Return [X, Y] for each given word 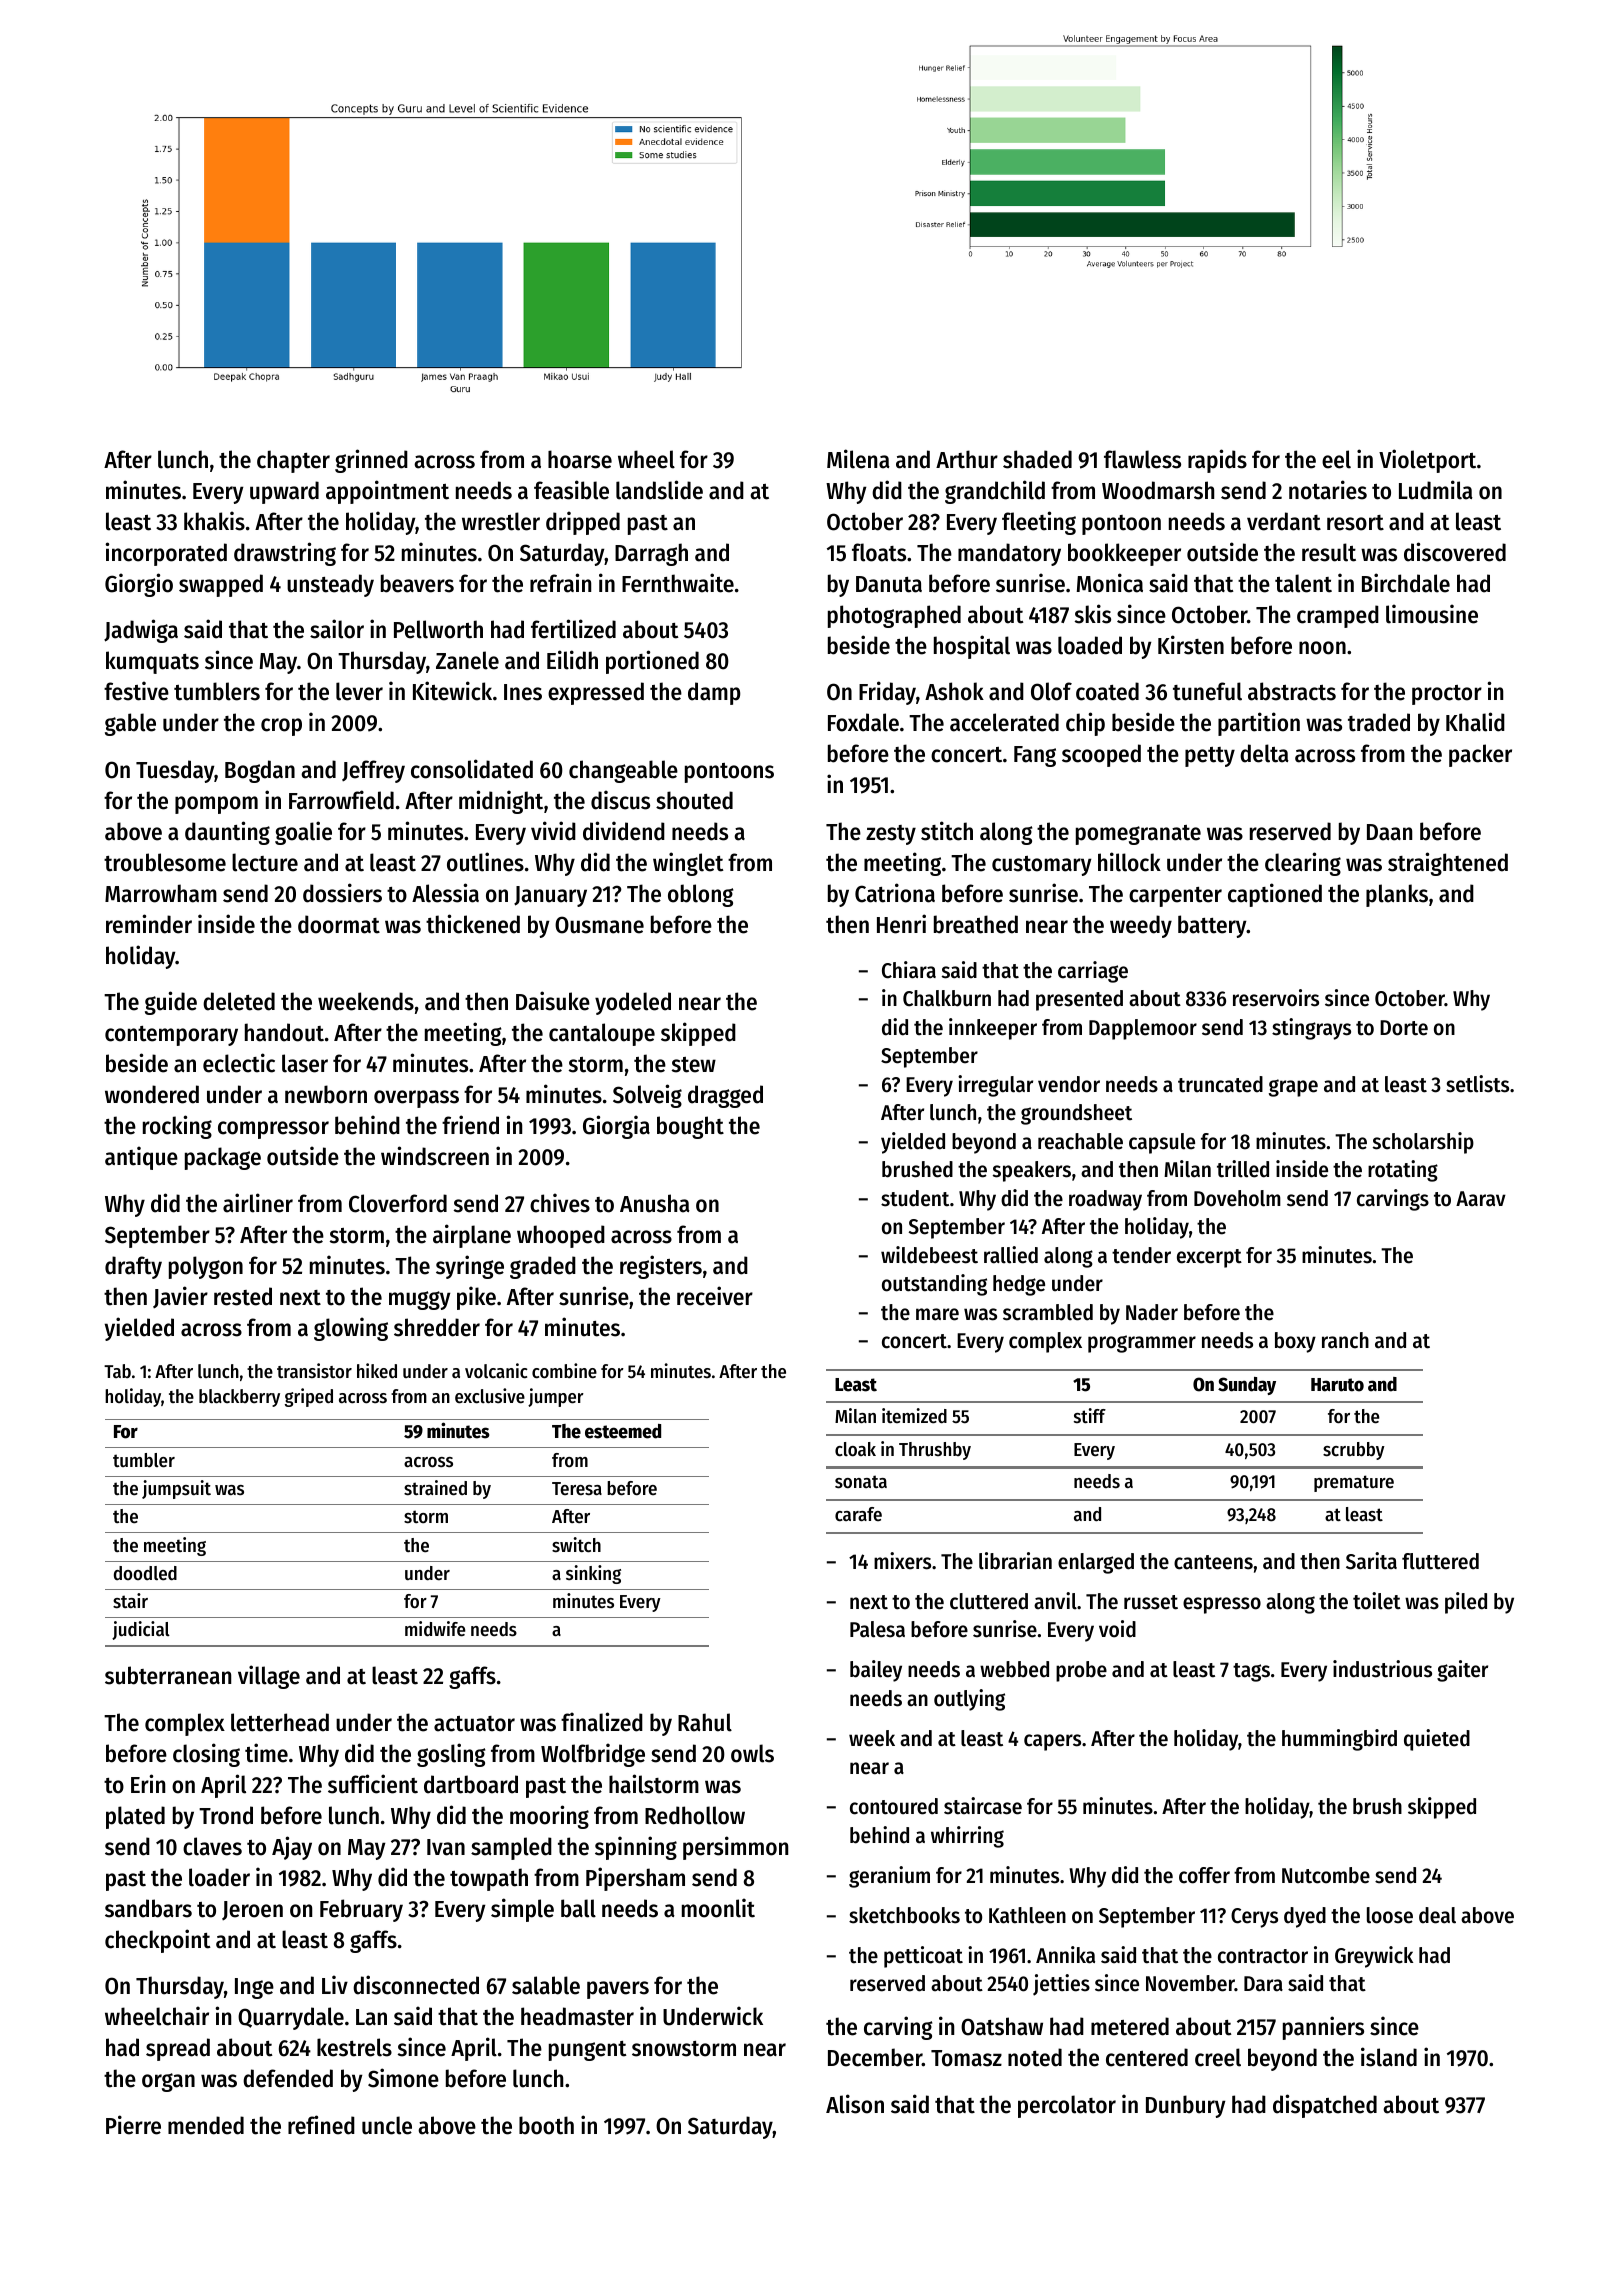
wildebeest [929, 1255]
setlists [1477, 1084]
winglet [688, 864]
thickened [473, 924]
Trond [226, 1815]
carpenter [1175, 897]
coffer [1204, 1875]
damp [714, 693]
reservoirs [1276, 998]
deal [1437, 1915]
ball [578, 1908]
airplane [472, 1236]
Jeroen [252, 1910]
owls [752, 1753]
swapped [221, 585]
